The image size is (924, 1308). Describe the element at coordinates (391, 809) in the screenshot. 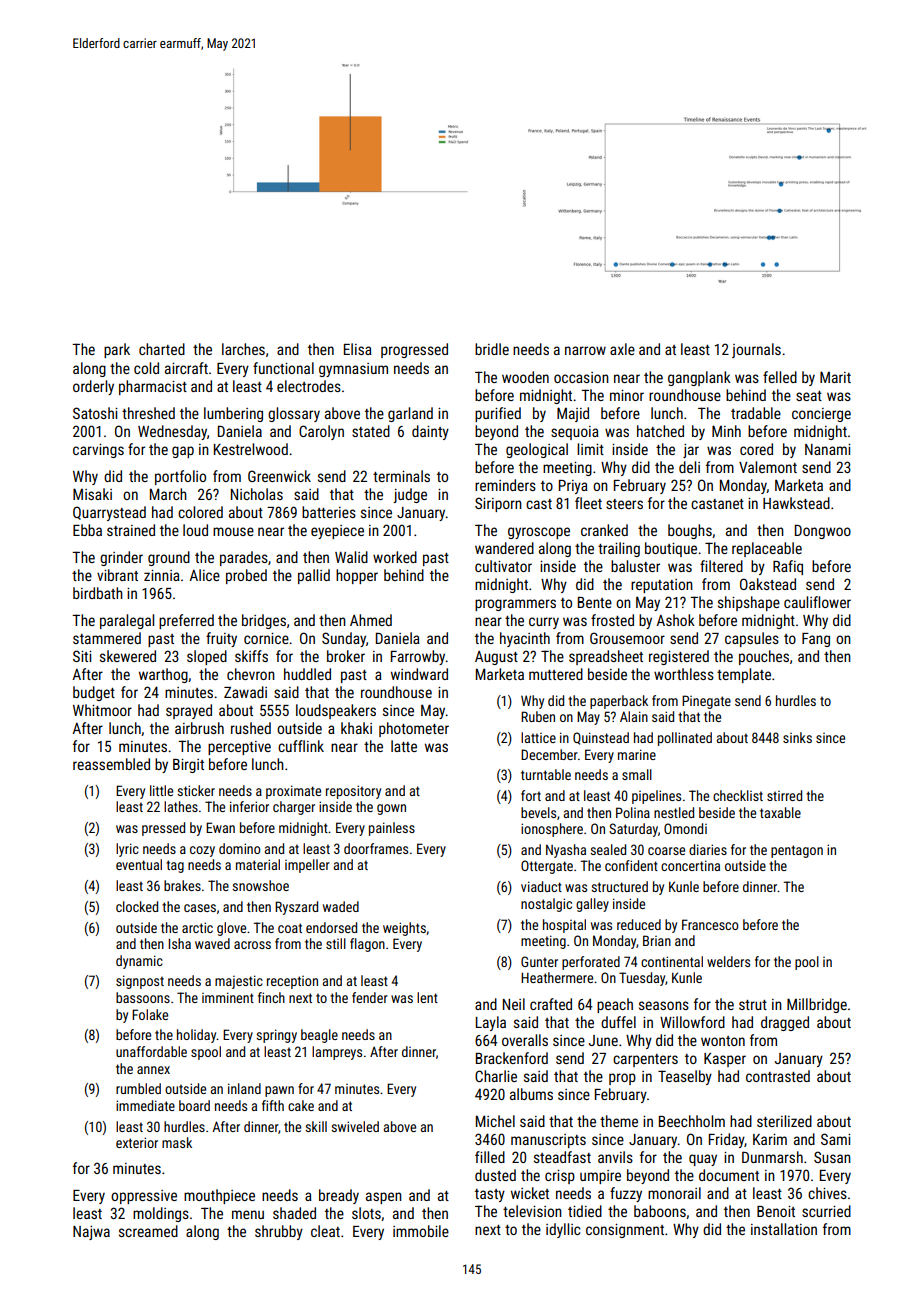

I see `gown` at that location.
